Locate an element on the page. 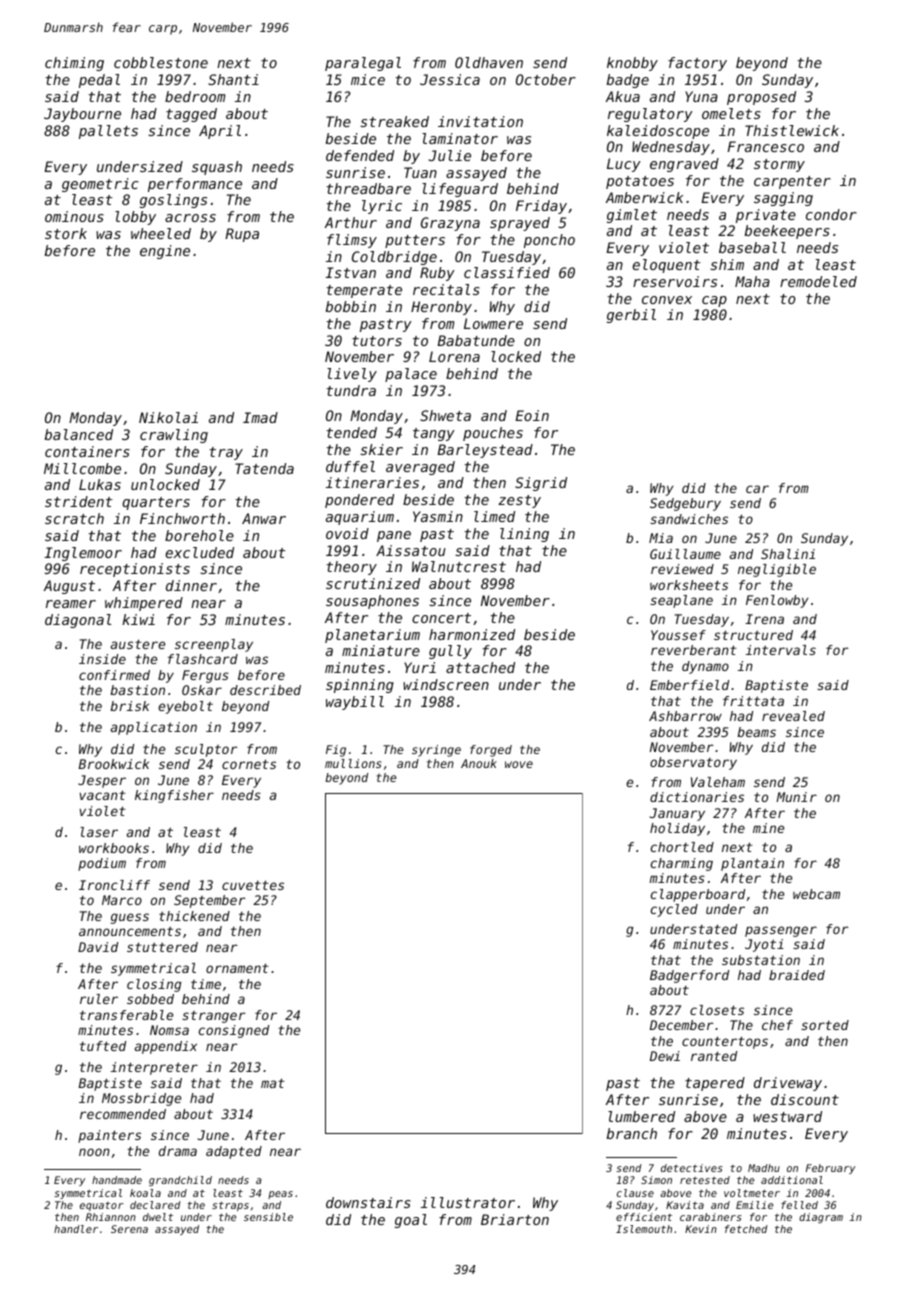  Fig is located at coordinates (336, 751).
